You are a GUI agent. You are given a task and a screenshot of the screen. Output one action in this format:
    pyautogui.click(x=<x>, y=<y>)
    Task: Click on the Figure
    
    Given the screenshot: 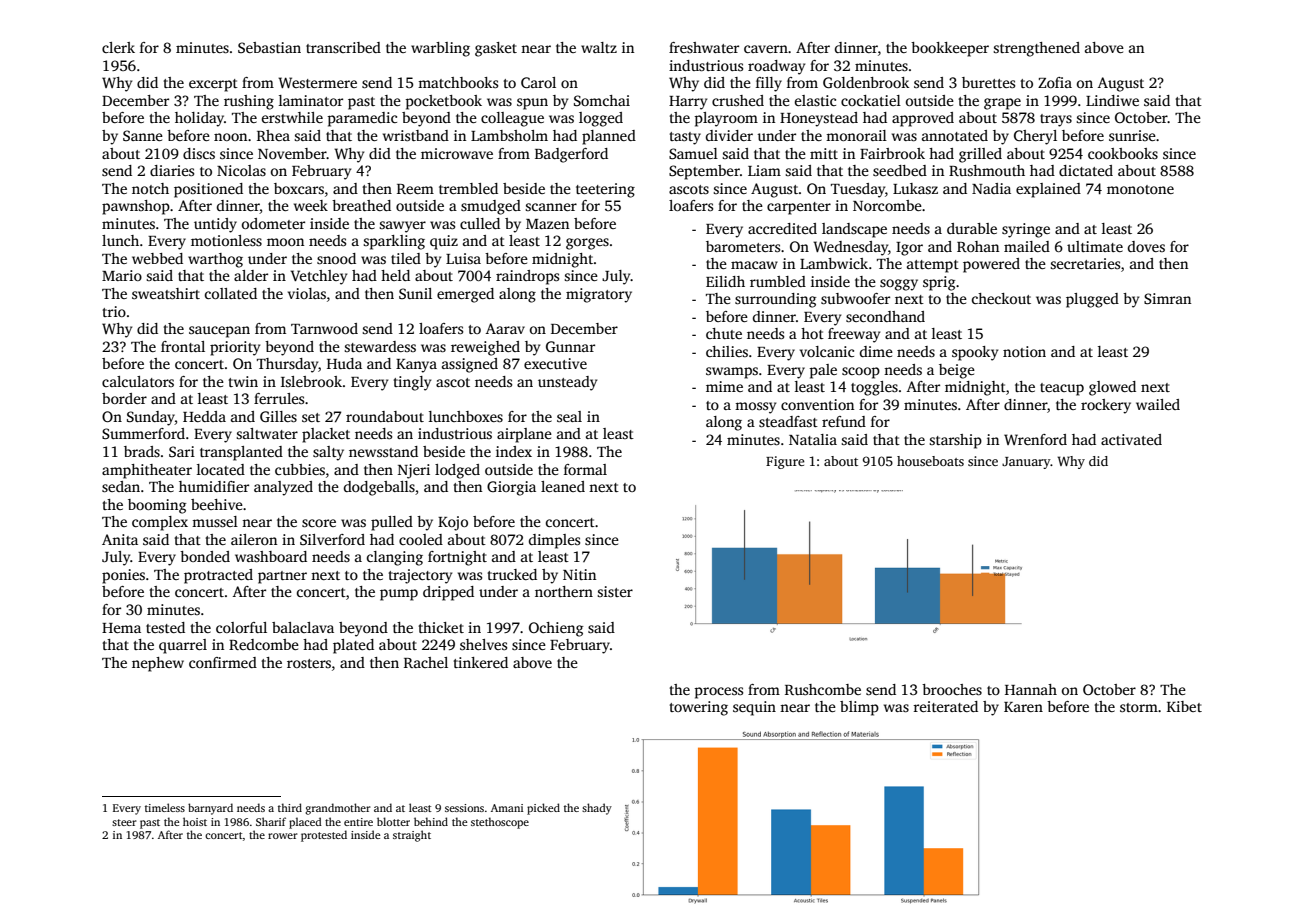 What is the action you would take?
    pyautogui.click(x=785, y=462)
